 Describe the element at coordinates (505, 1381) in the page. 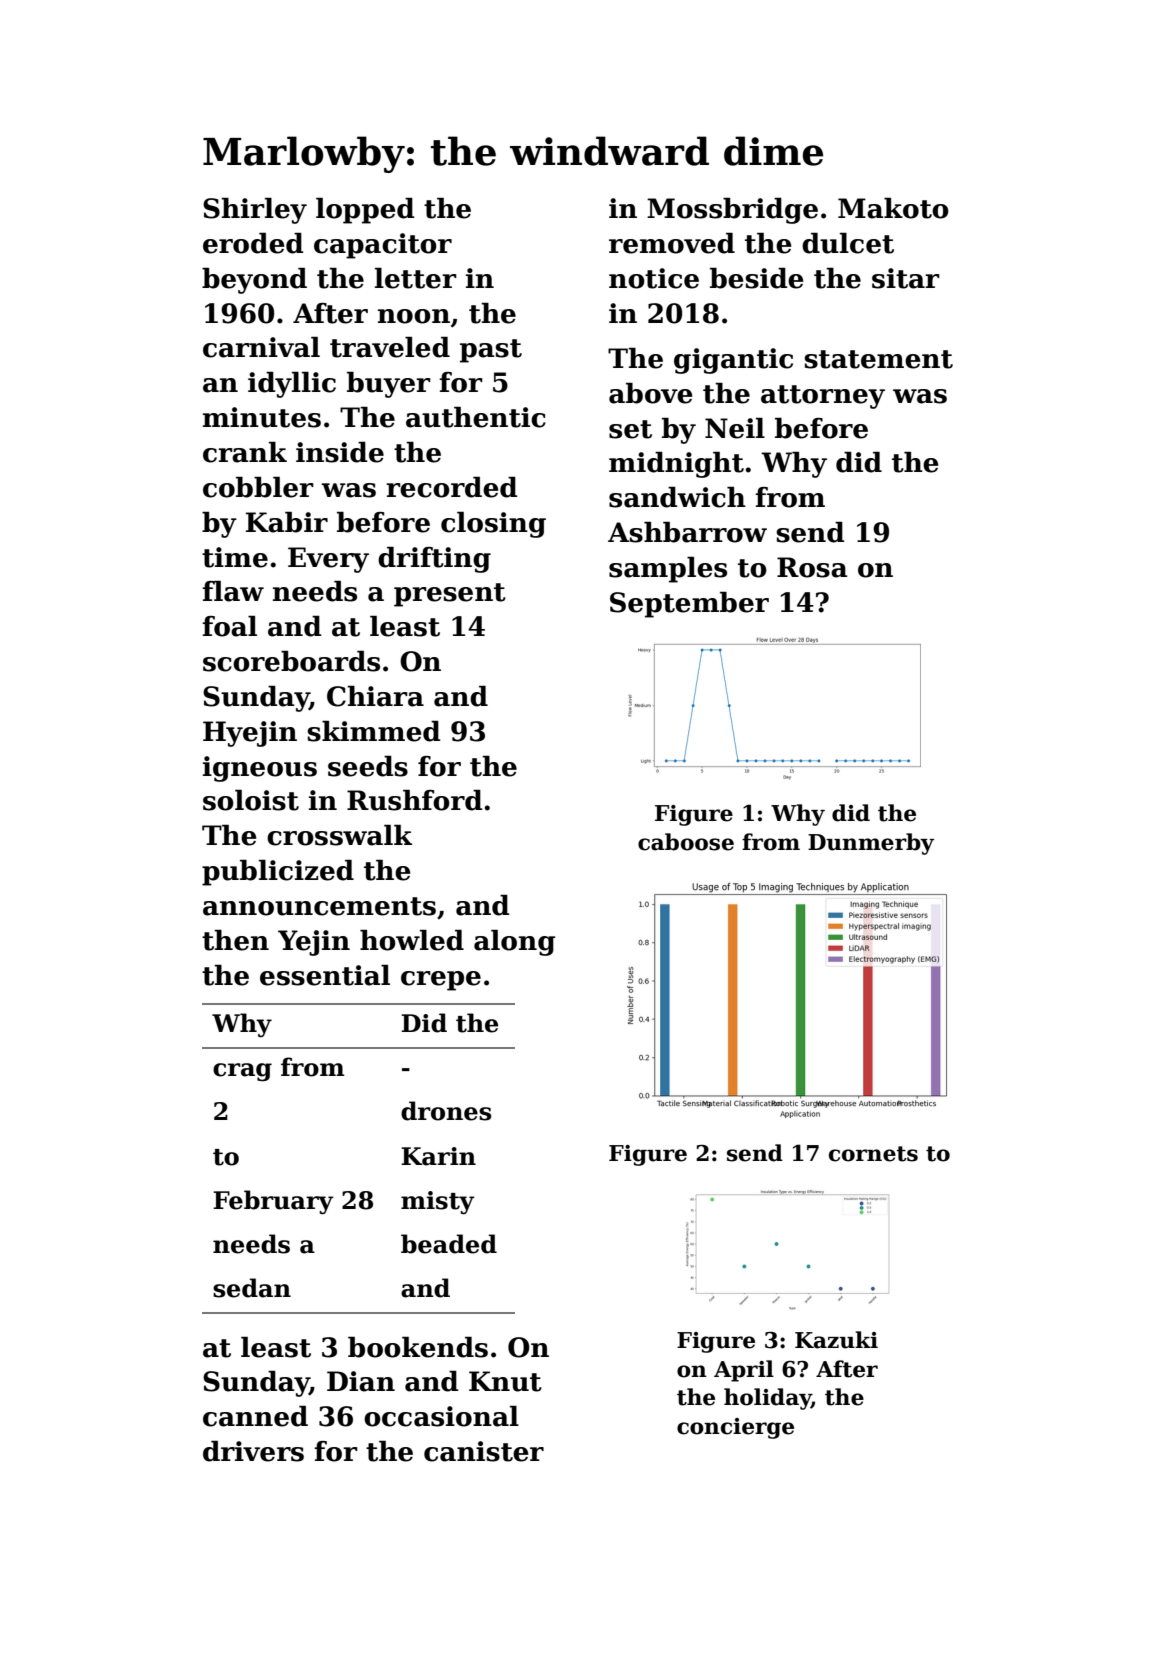

I see `Knut` at that location.
